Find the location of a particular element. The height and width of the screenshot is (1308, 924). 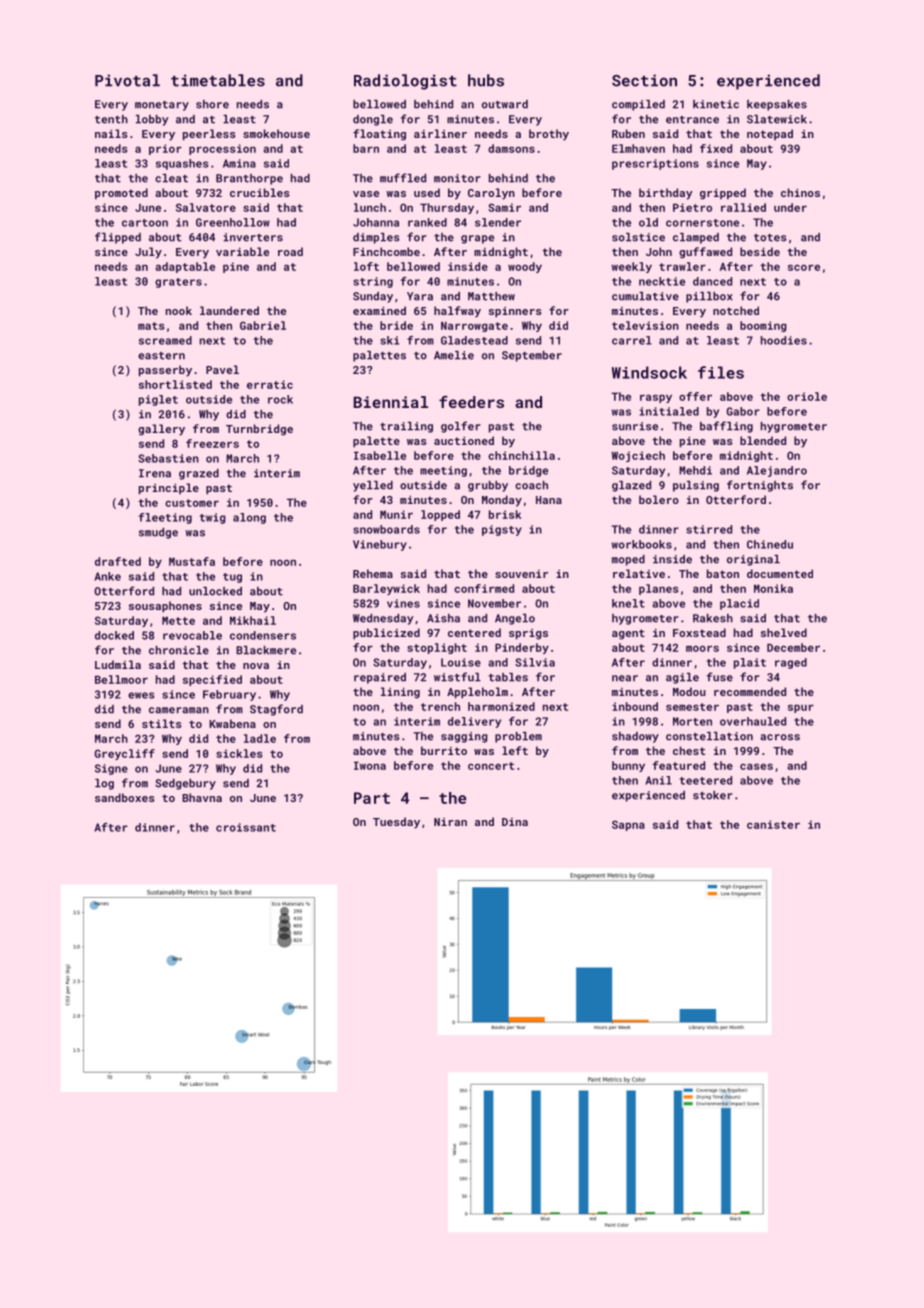

stoplight is located at coordinates (437, 648).
